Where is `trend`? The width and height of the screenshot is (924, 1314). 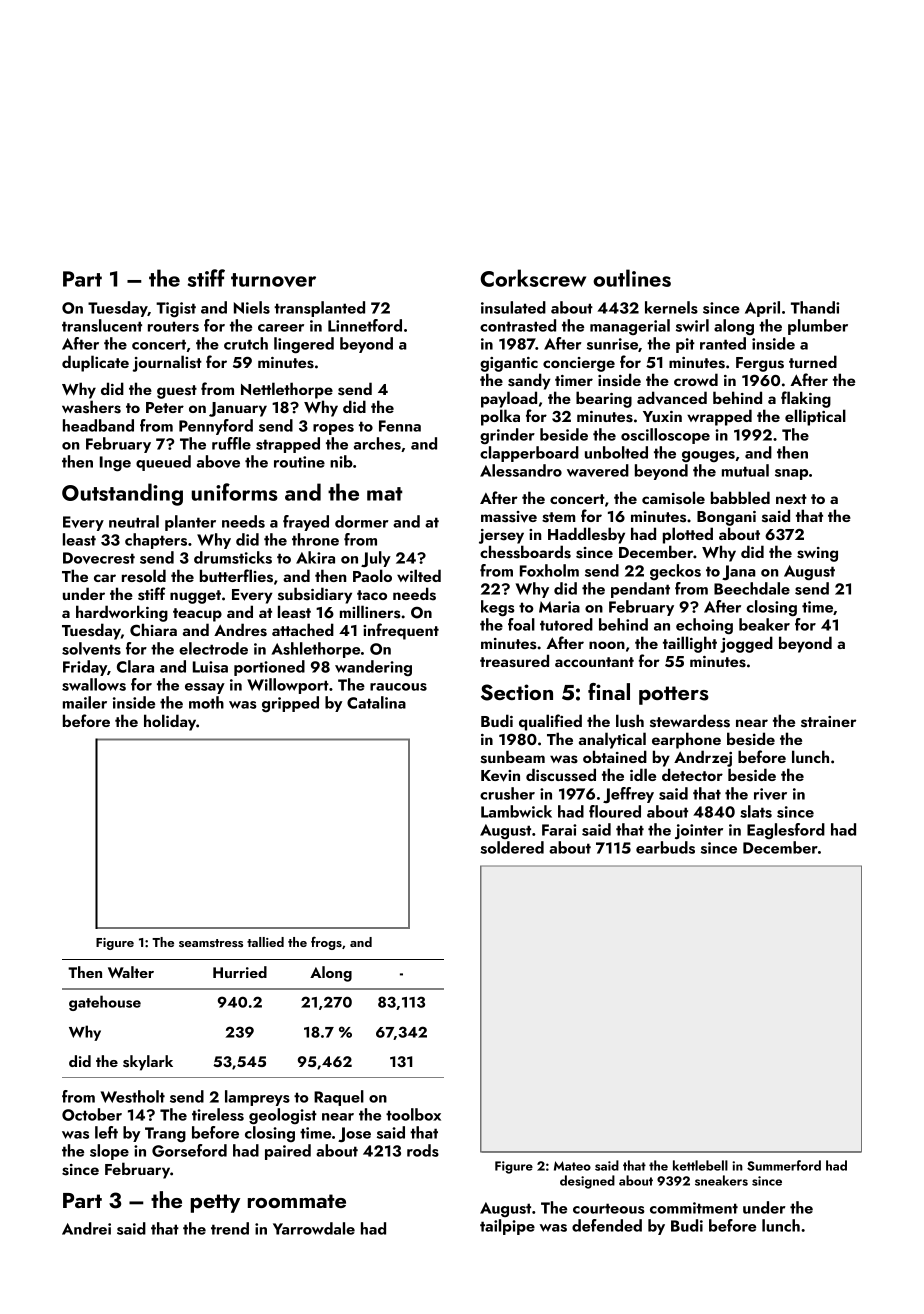
trend is located at coordinates (230, 1228).
